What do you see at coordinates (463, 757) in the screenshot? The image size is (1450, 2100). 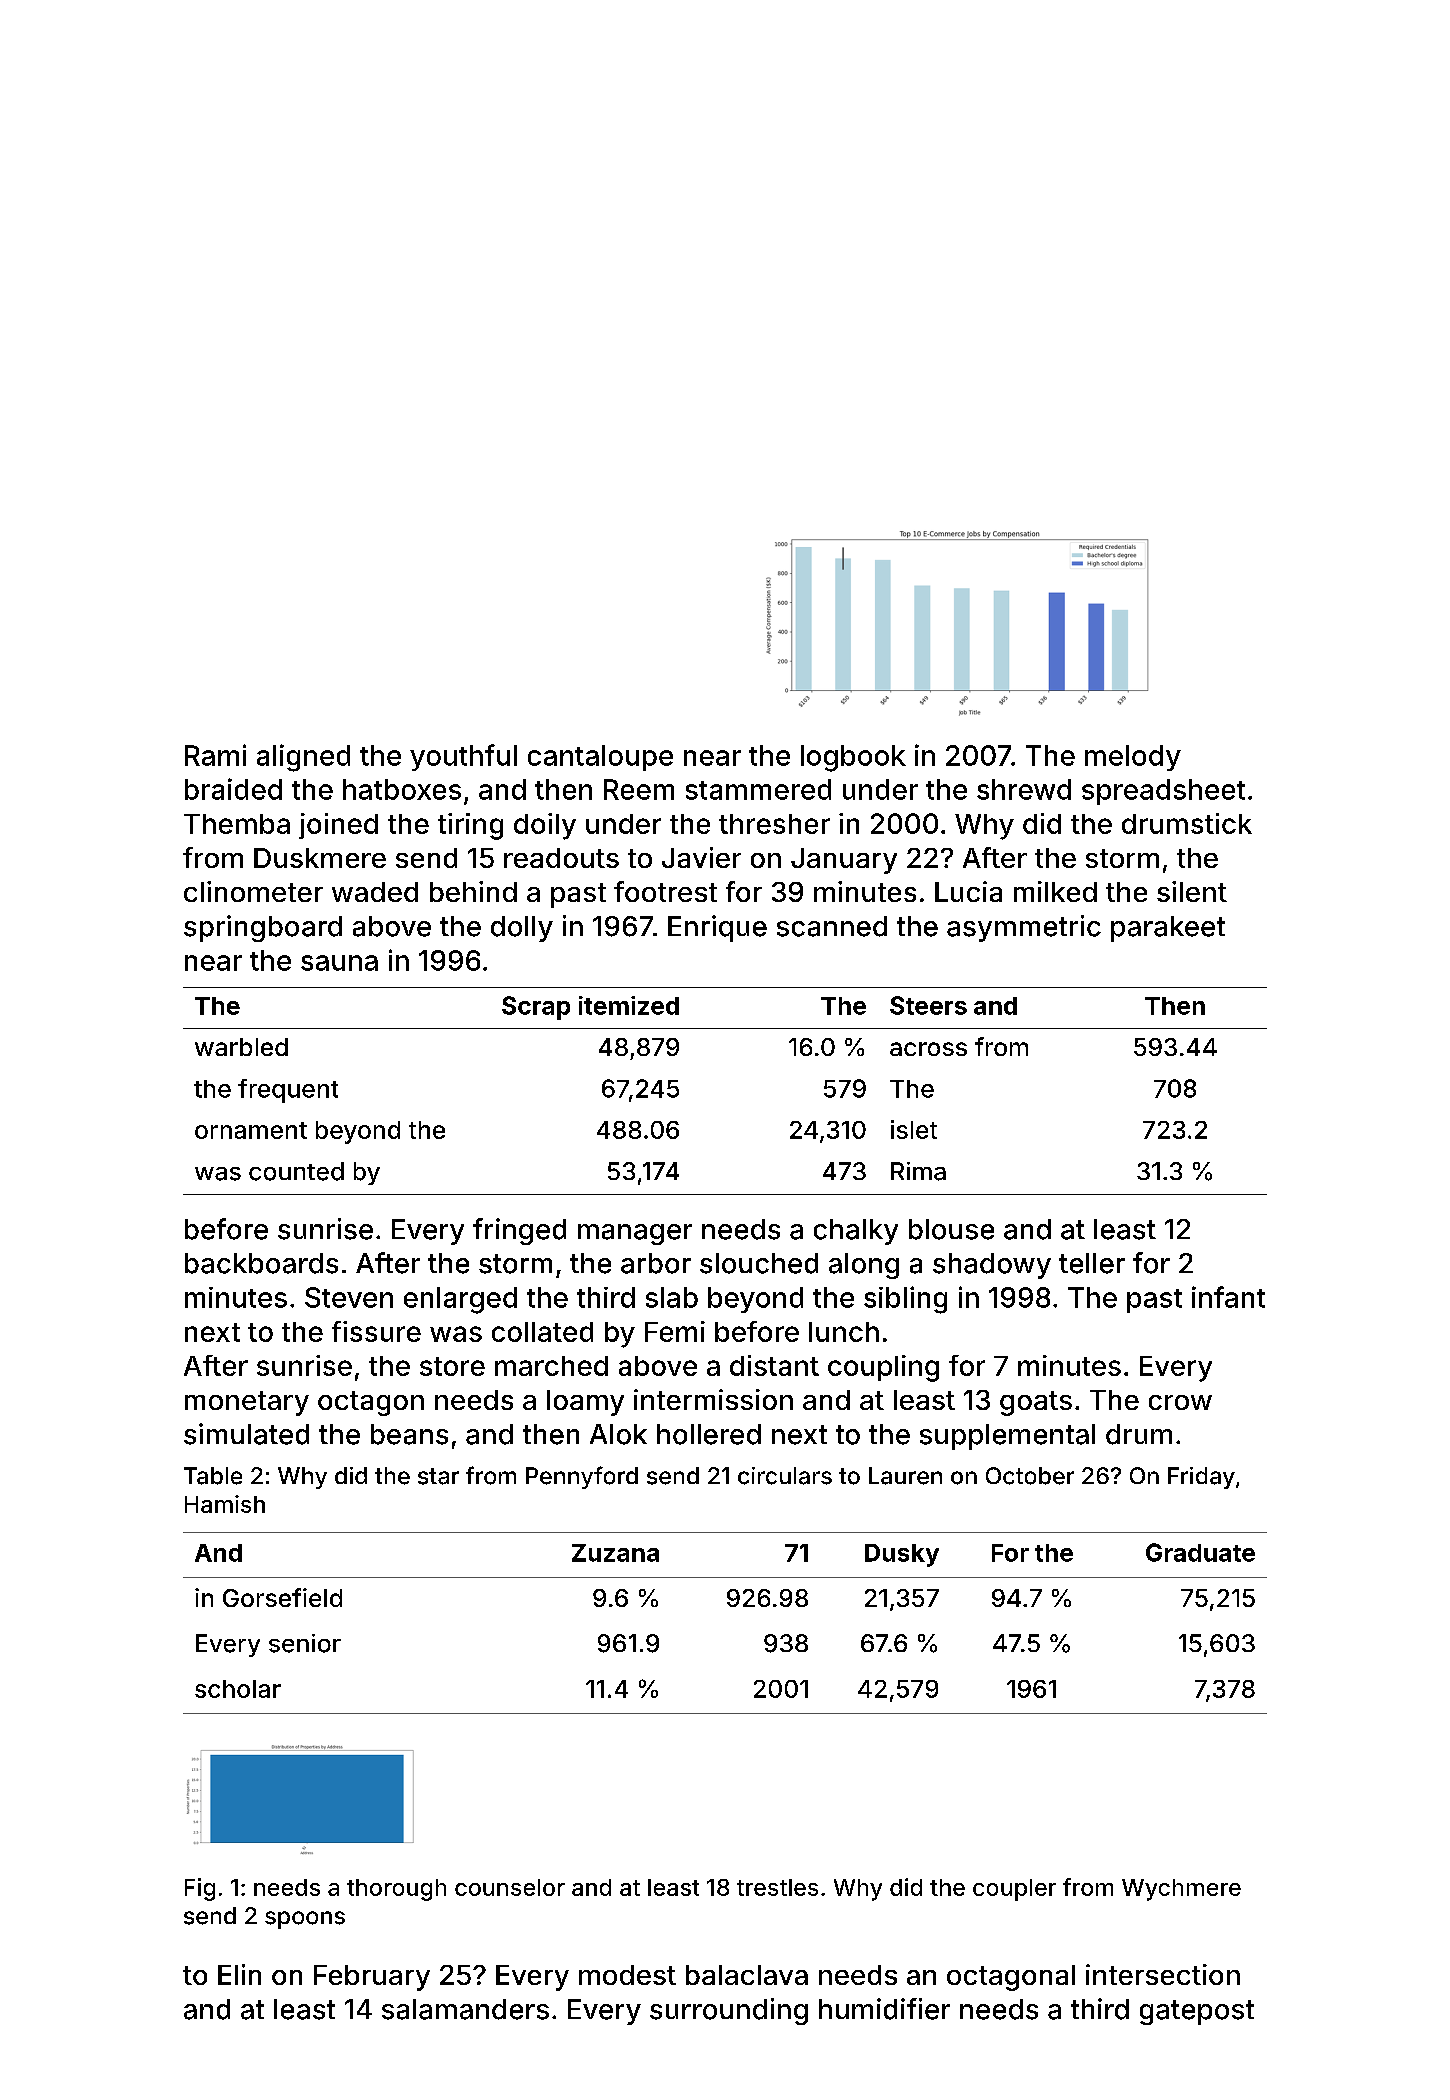 I see `youthful` at bounding box center [463, 757].
